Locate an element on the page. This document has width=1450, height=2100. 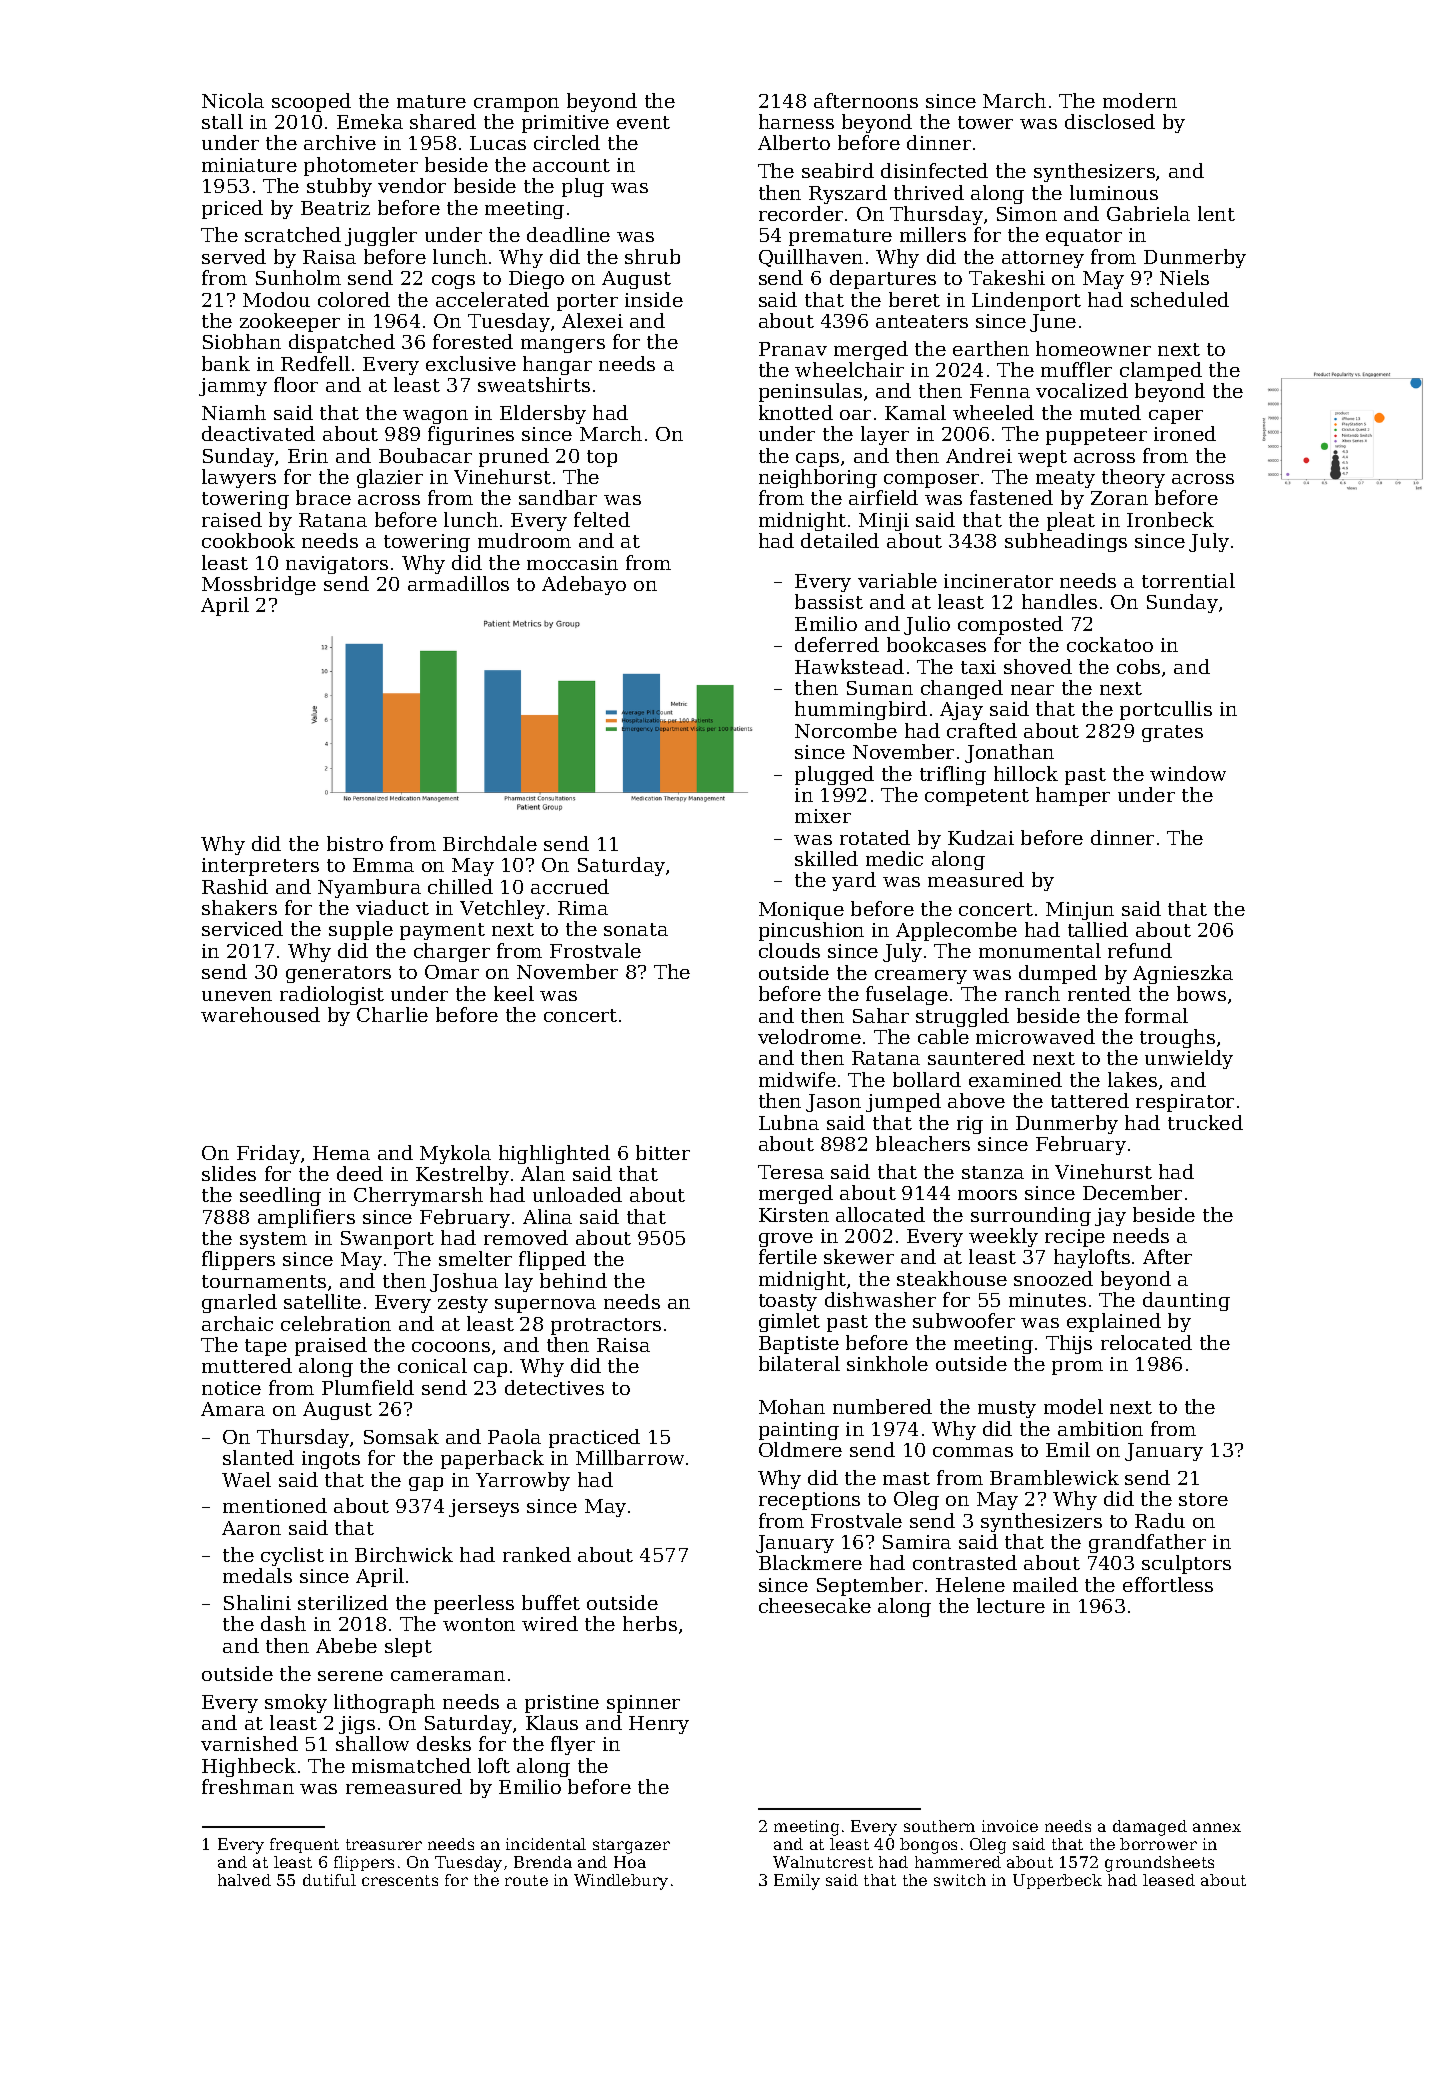
anteaters is located at coordinates (922, 321).
